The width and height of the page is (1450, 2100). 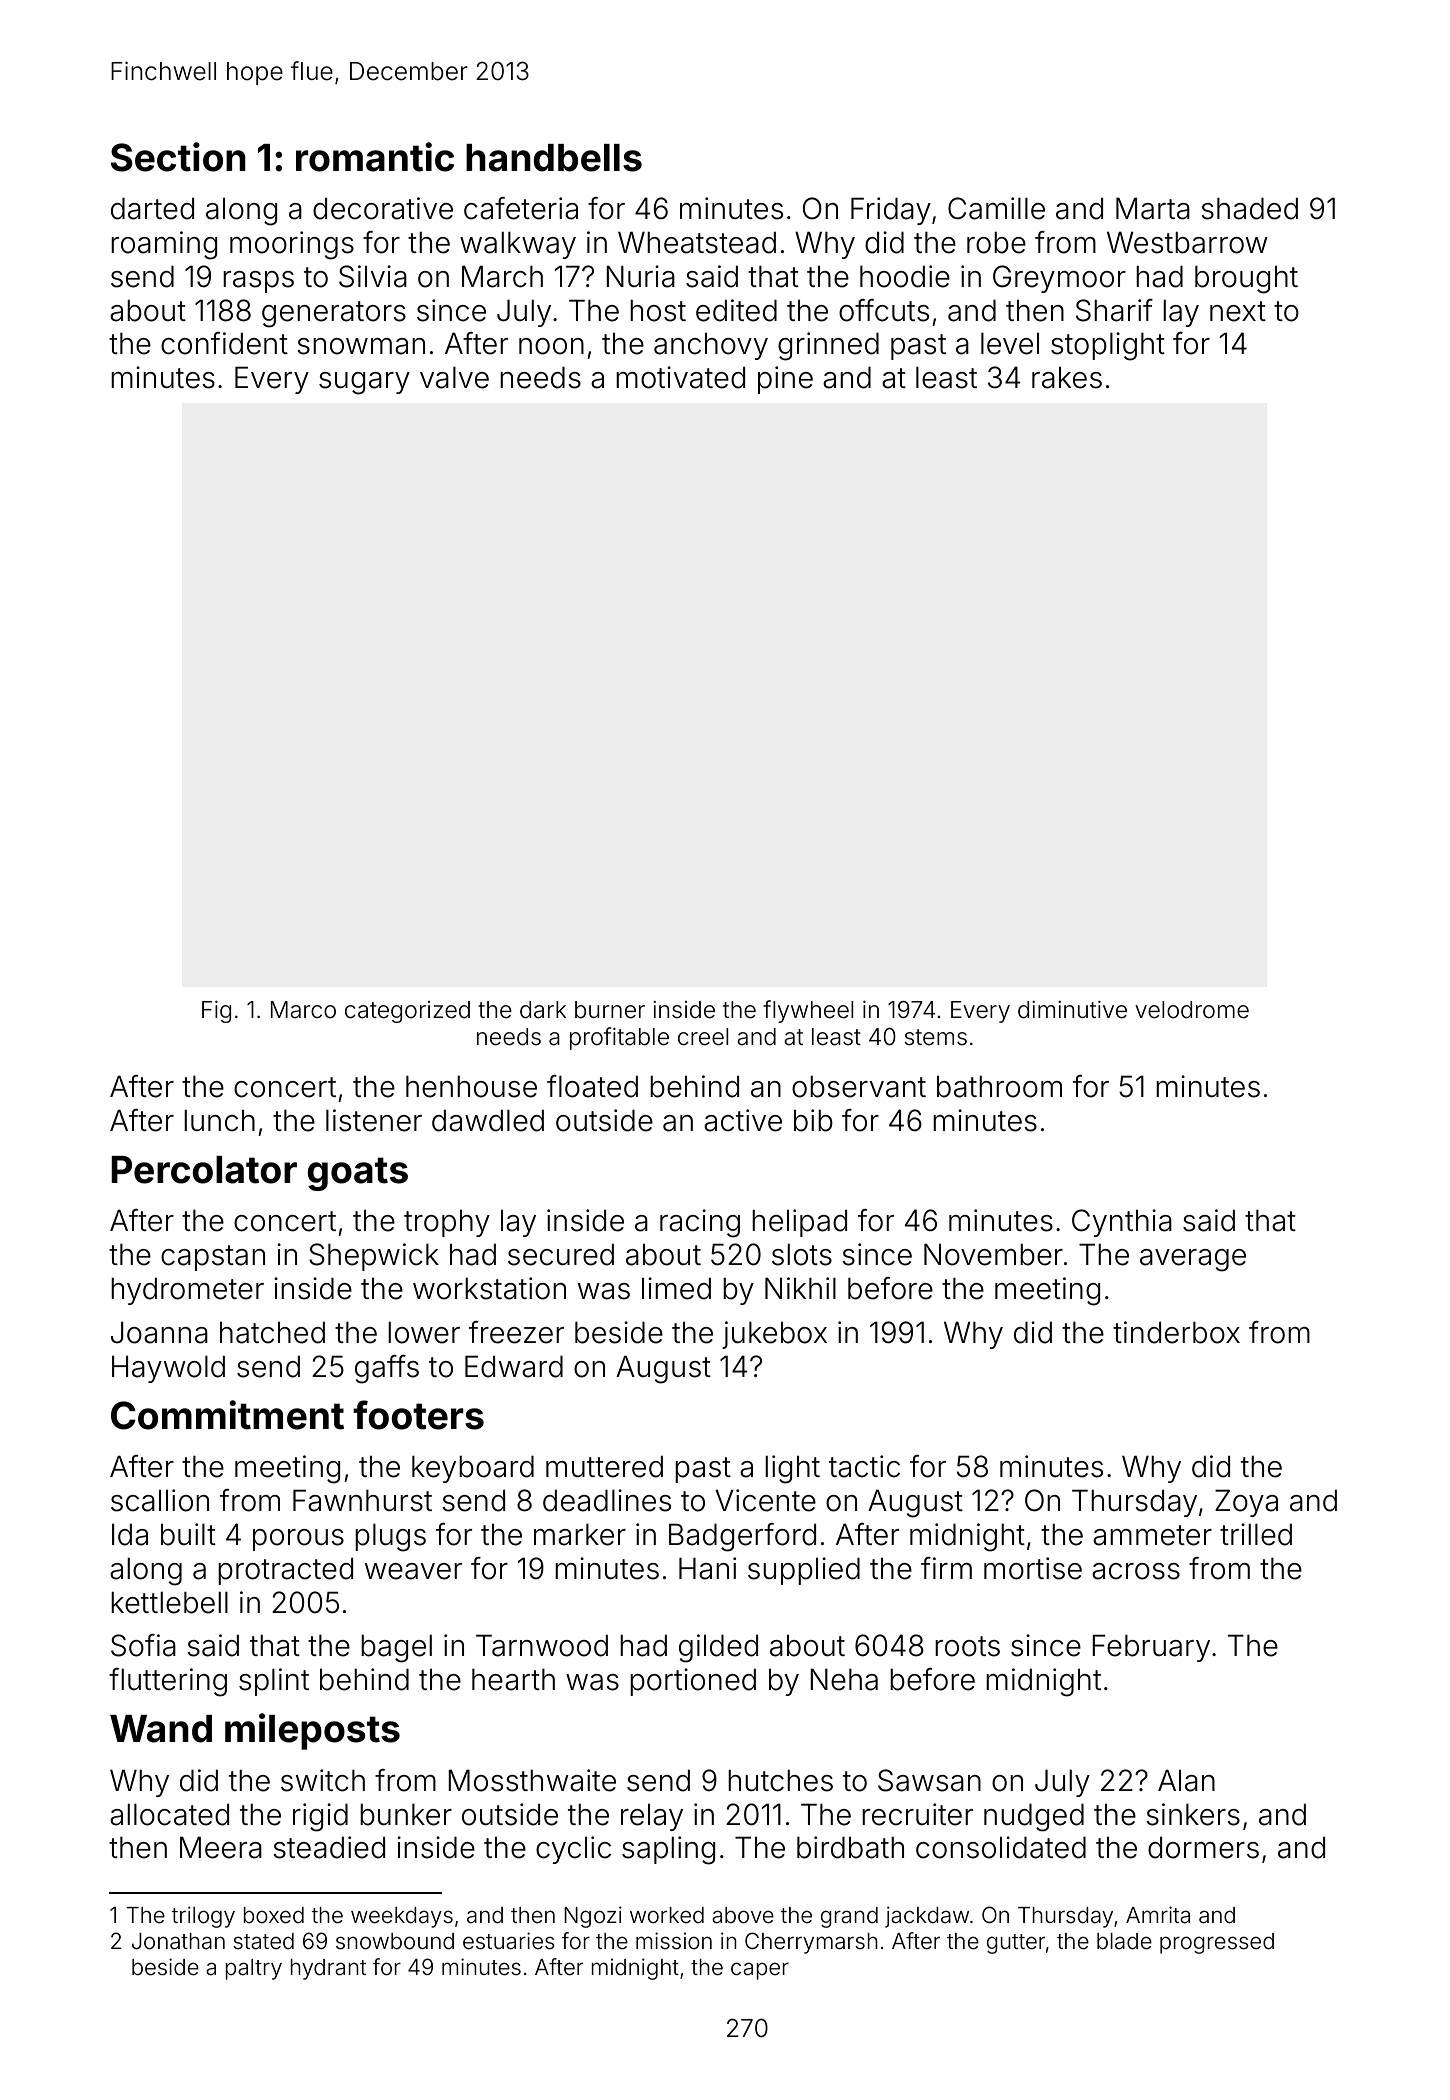 What do you see at coordinates (610, 1010) in the page?
I see `burner` at bounding box center [610, 1010].
